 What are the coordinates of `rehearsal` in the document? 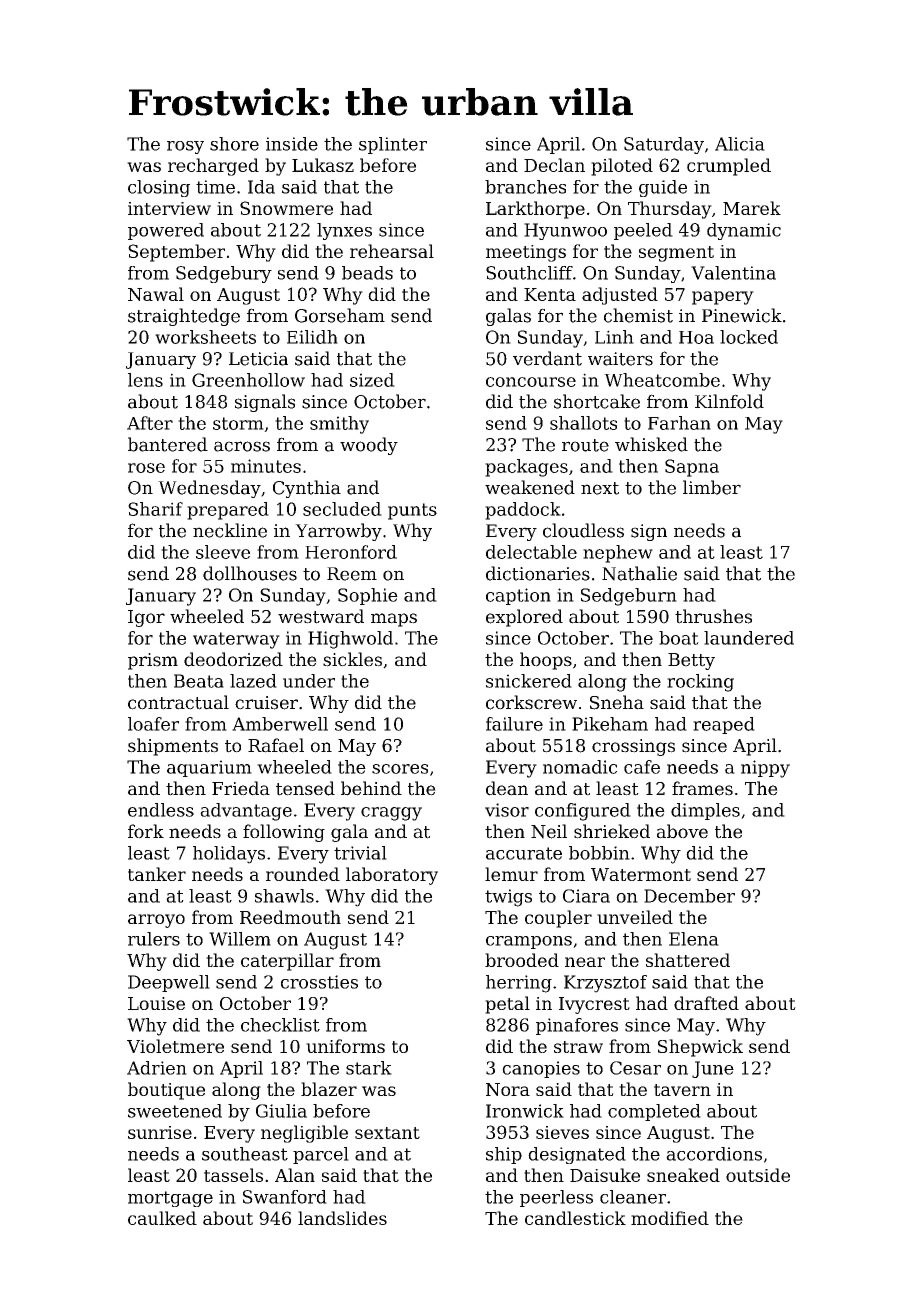 It's located at (392, 251).
